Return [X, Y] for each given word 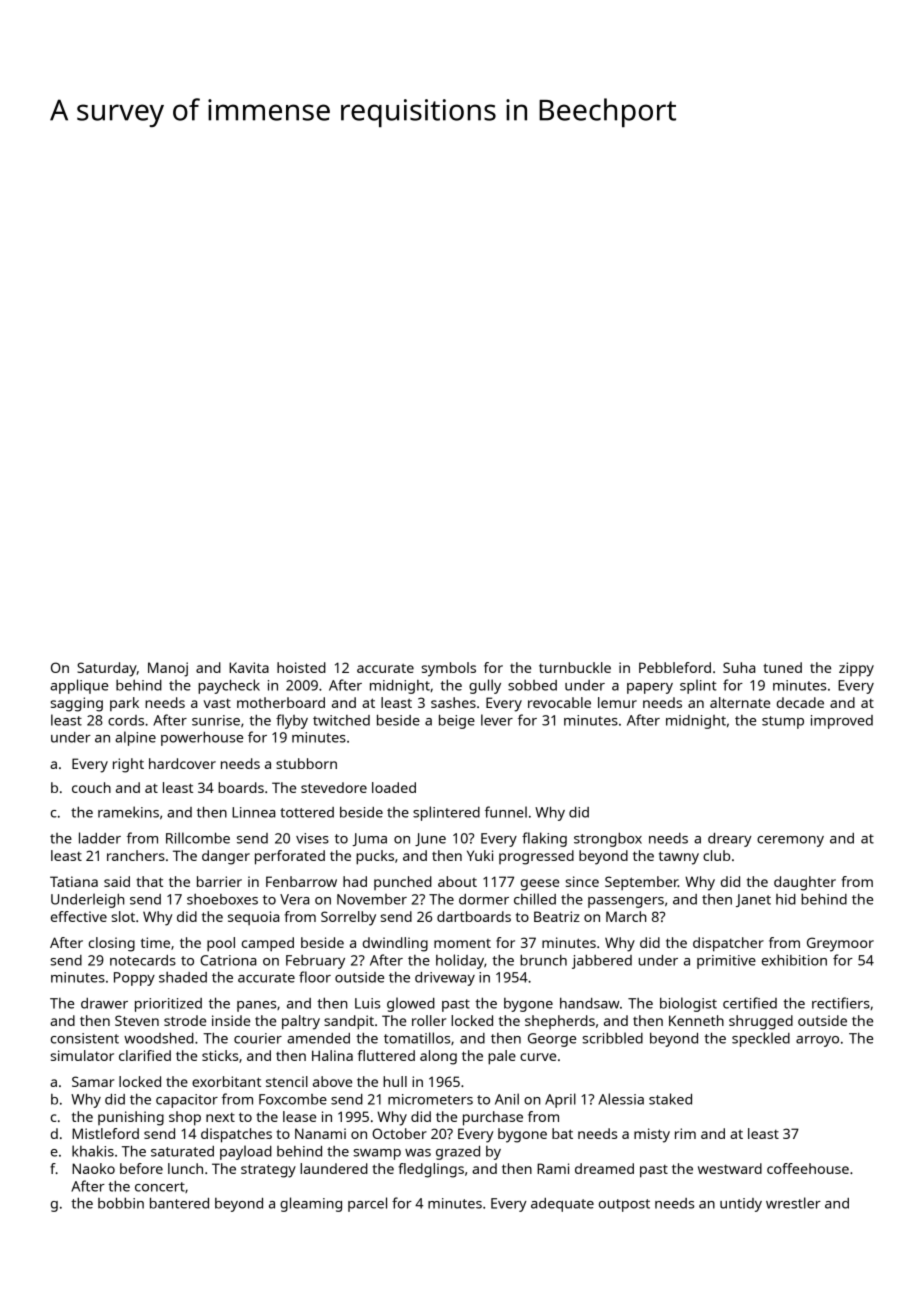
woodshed [159, 1038]
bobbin [121, 1203]
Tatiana [74, 881]
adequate [562, 1205]
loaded [394, 787]
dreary [730, 840]
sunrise [216, 720]
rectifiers [841, 1003]
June [430, 839]
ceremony [790, 841]
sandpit [349, 1022]
